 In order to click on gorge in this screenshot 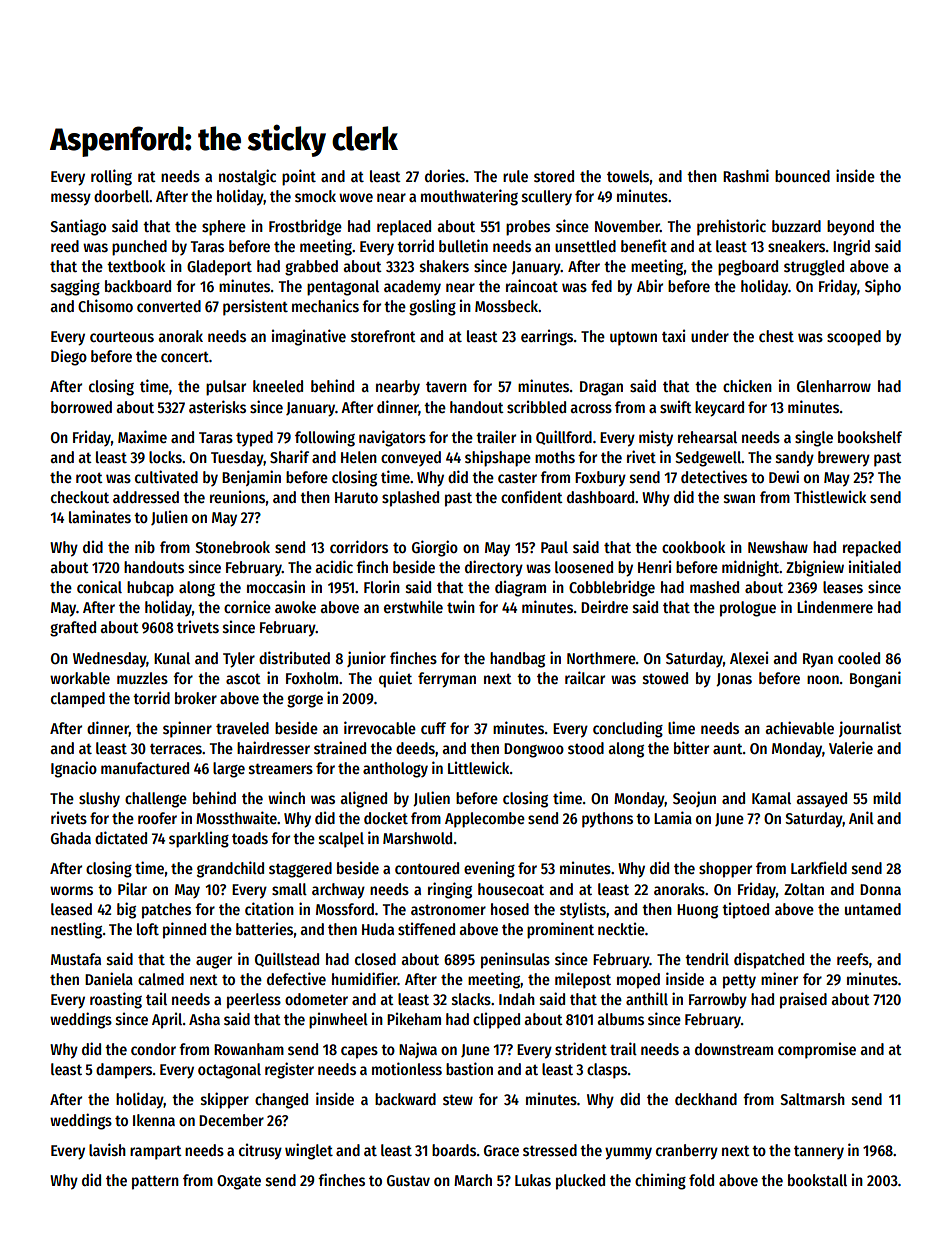, I will do `click(305, 701)`.
